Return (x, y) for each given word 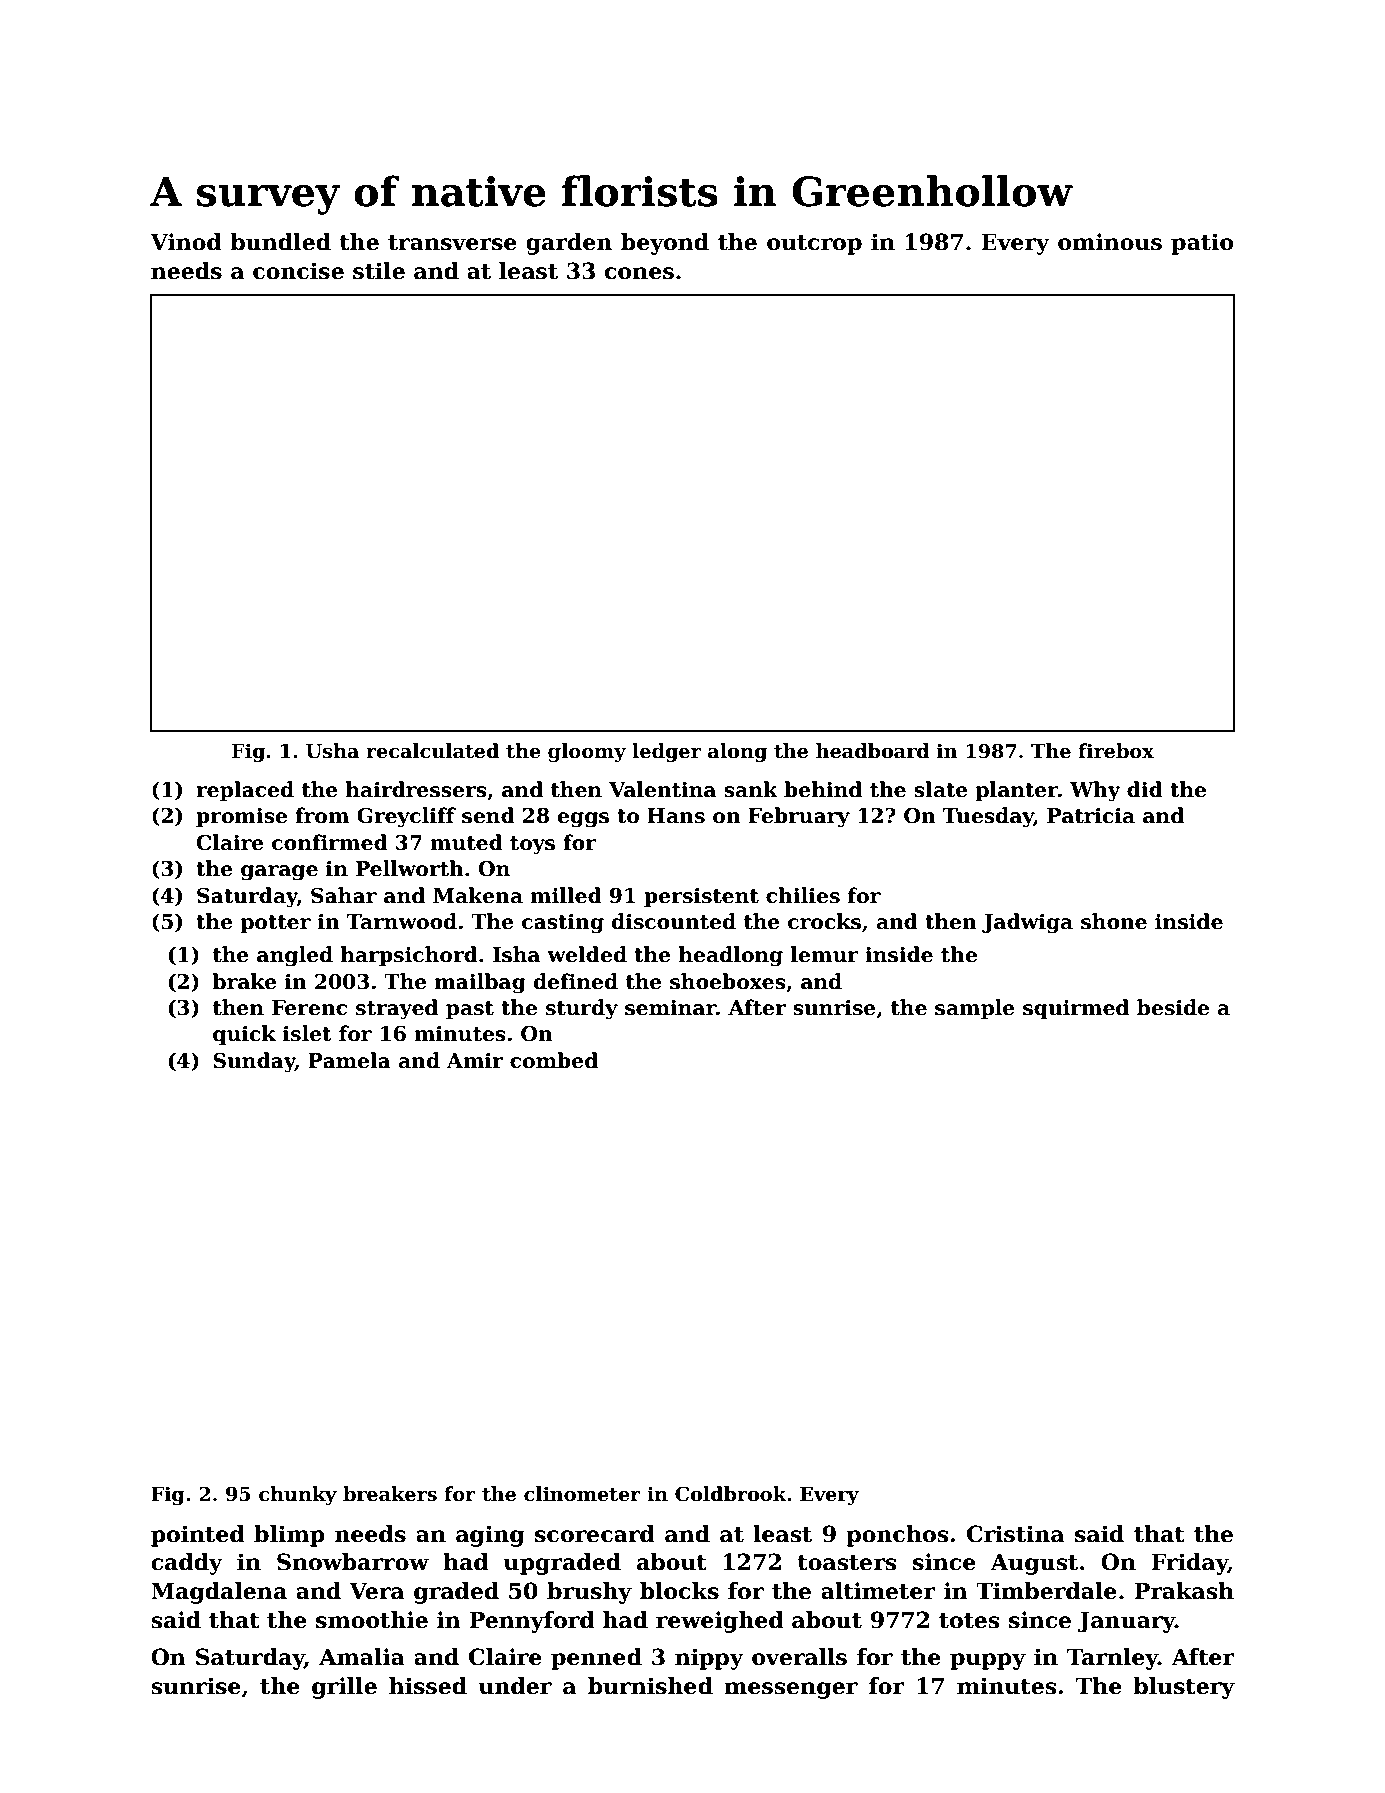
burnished (650, 1686)
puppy (988, 1661)
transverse (452, 243)
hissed (428, 1686)
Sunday (254, 1062)
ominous (1110, 242)
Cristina (1015, 1534)
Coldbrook (731, 1494)
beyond (665, 244)
